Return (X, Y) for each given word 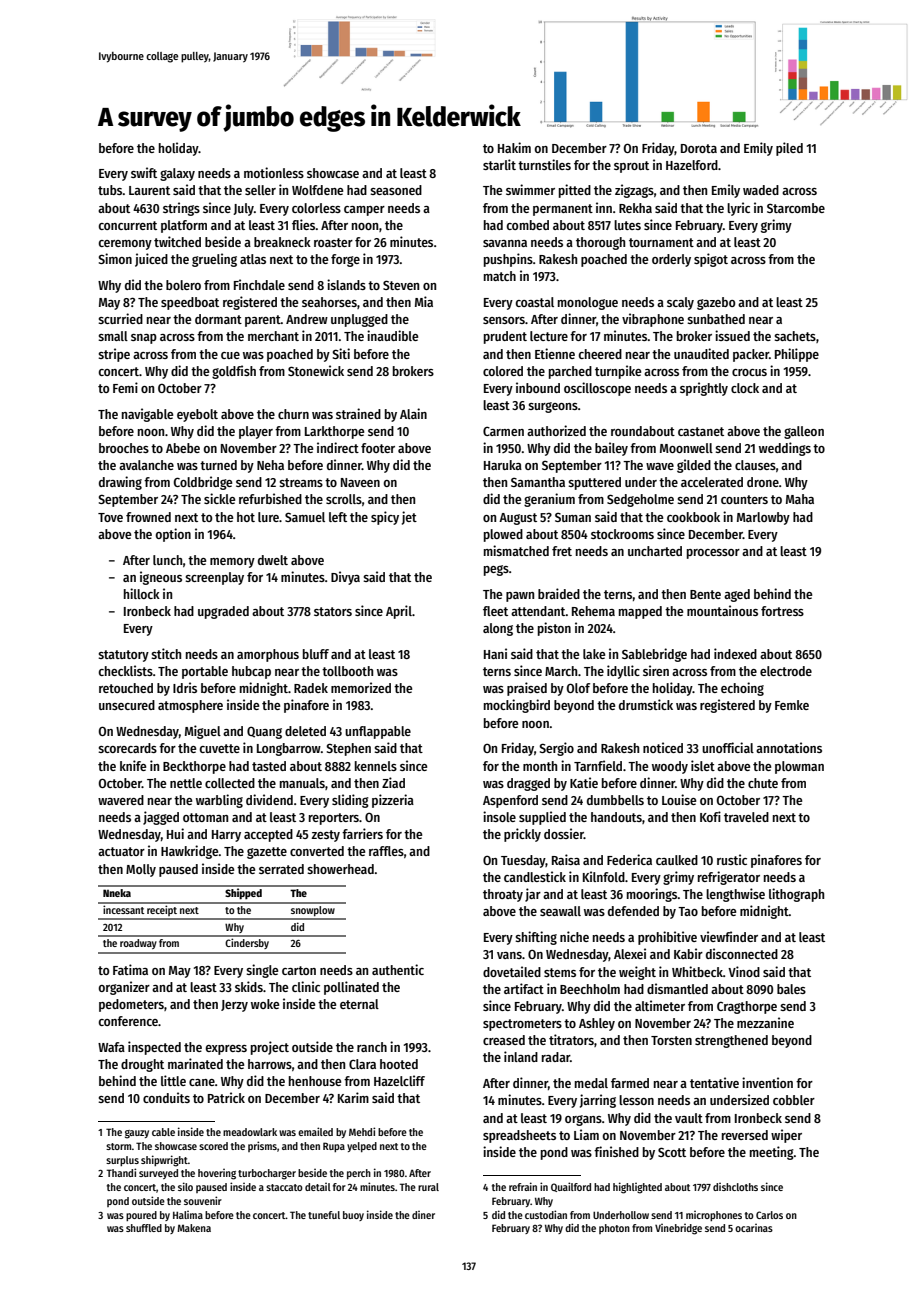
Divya (345, 578)
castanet (701, 431)
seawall (560, 911)
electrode (786, 671)
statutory (123, 656)
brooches (124, 448)
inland (521, 1056)
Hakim (514, 147)
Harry (226, 836)
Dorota (699, 148)
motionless (274, 172)
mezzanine (765, 1022)
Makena (194, 1228)
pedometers (131, 1005)
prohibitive (667, 938)
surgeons (553, 407)
